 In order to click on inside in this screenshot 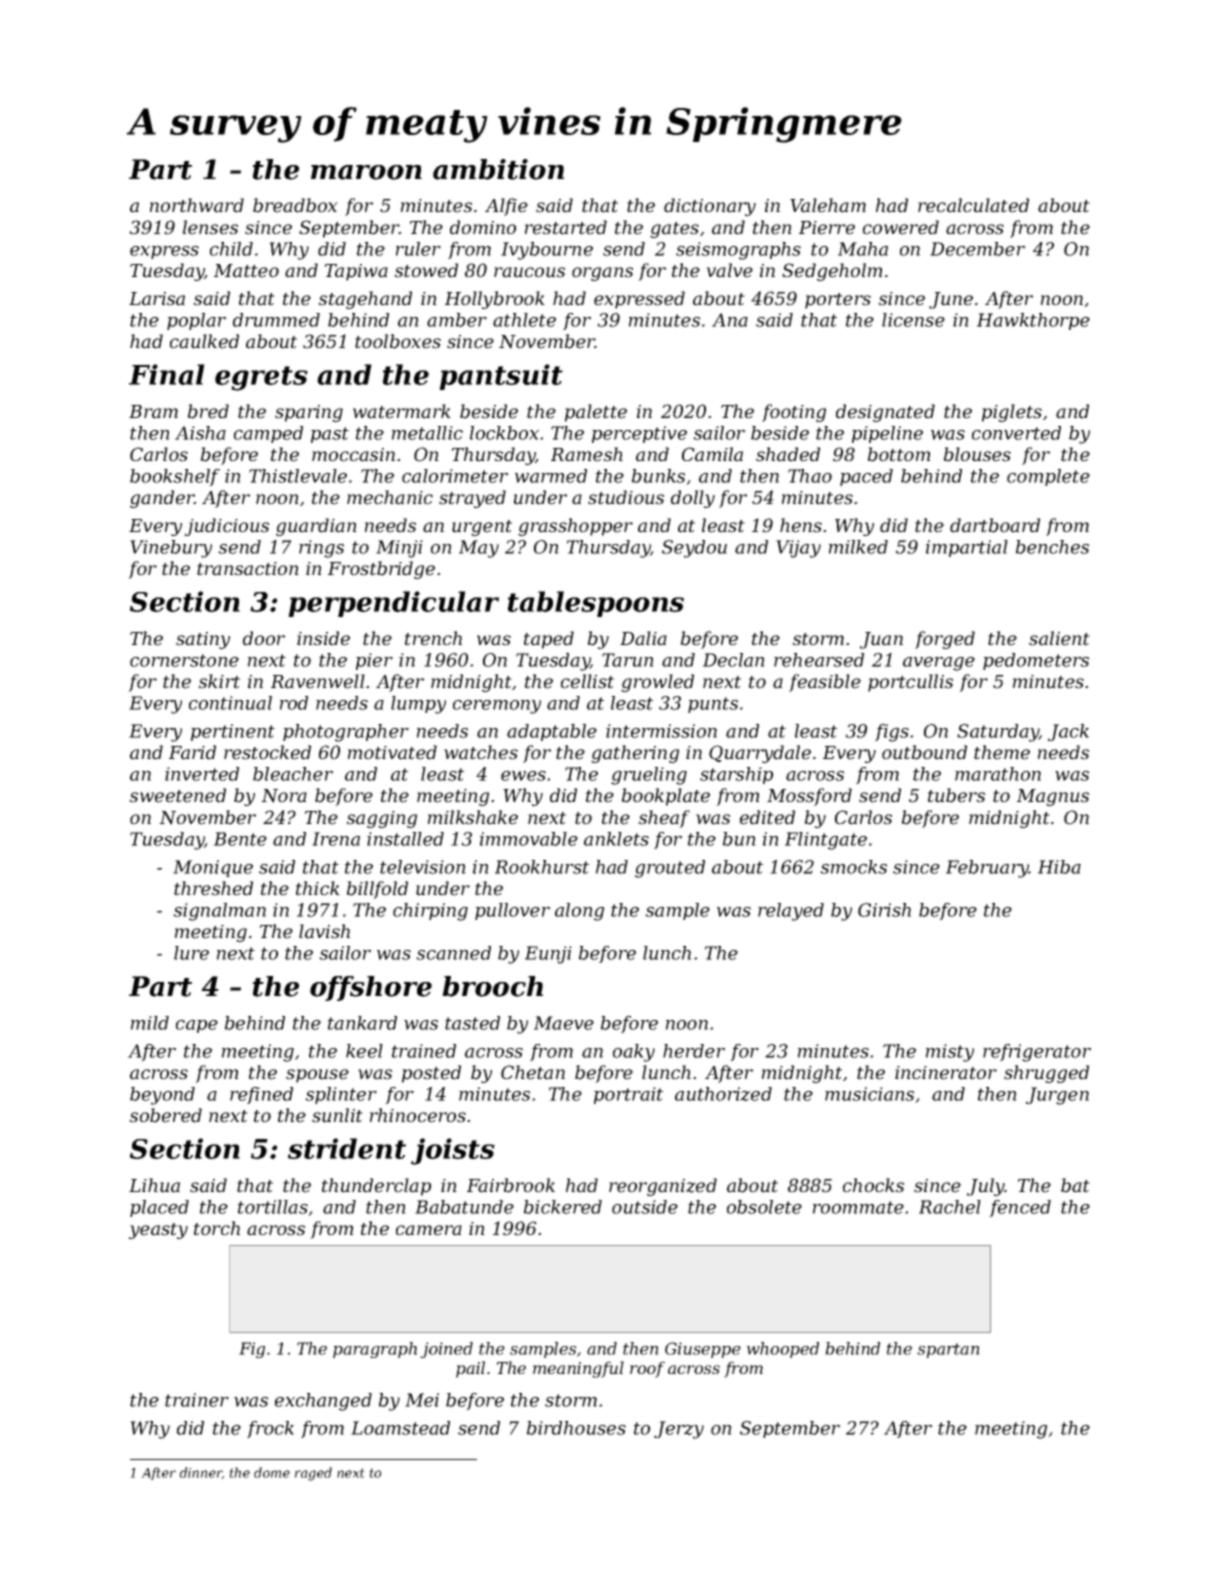, I will do `click(323, 638)`.
